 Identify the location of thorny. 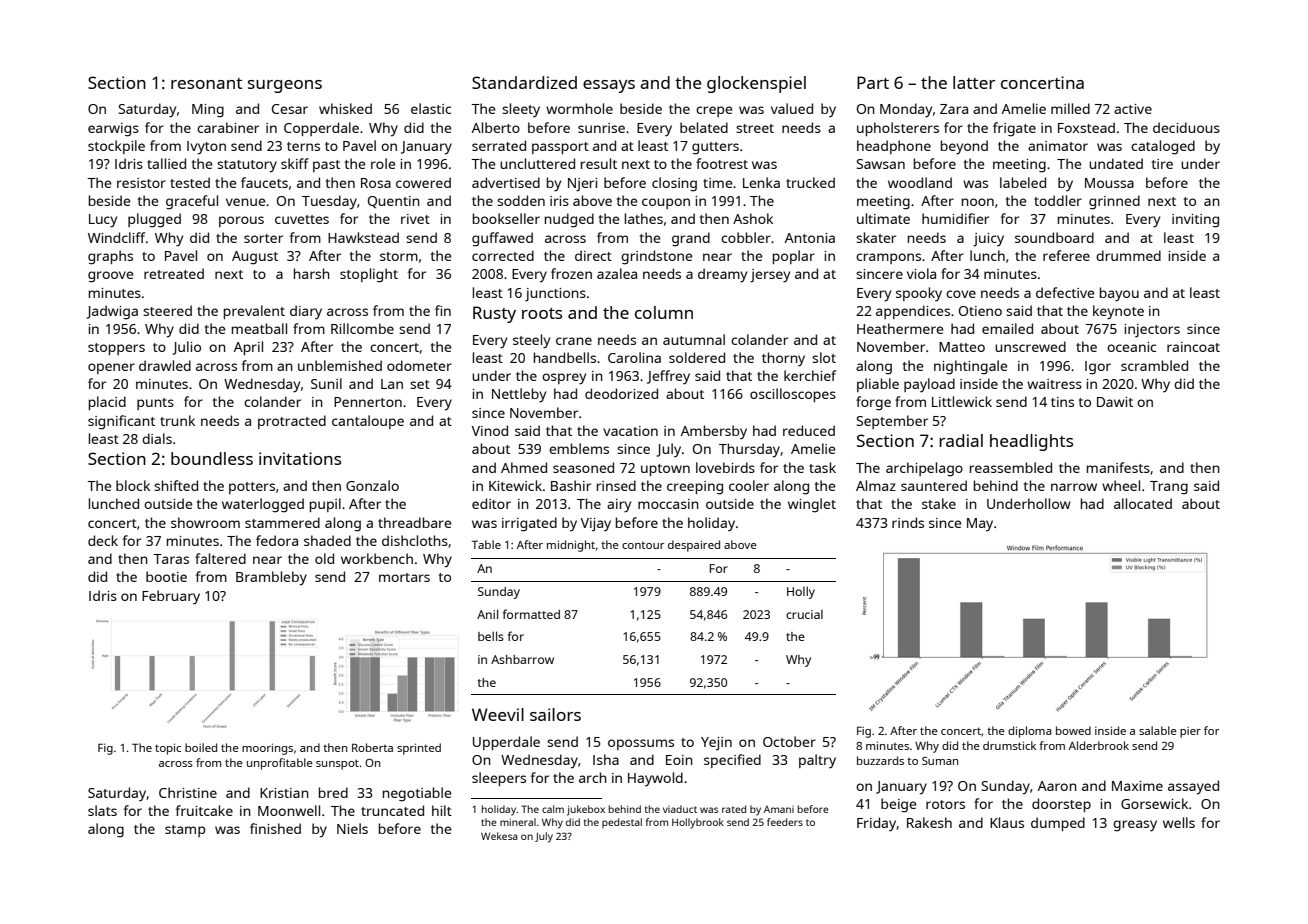
(783, 359).
